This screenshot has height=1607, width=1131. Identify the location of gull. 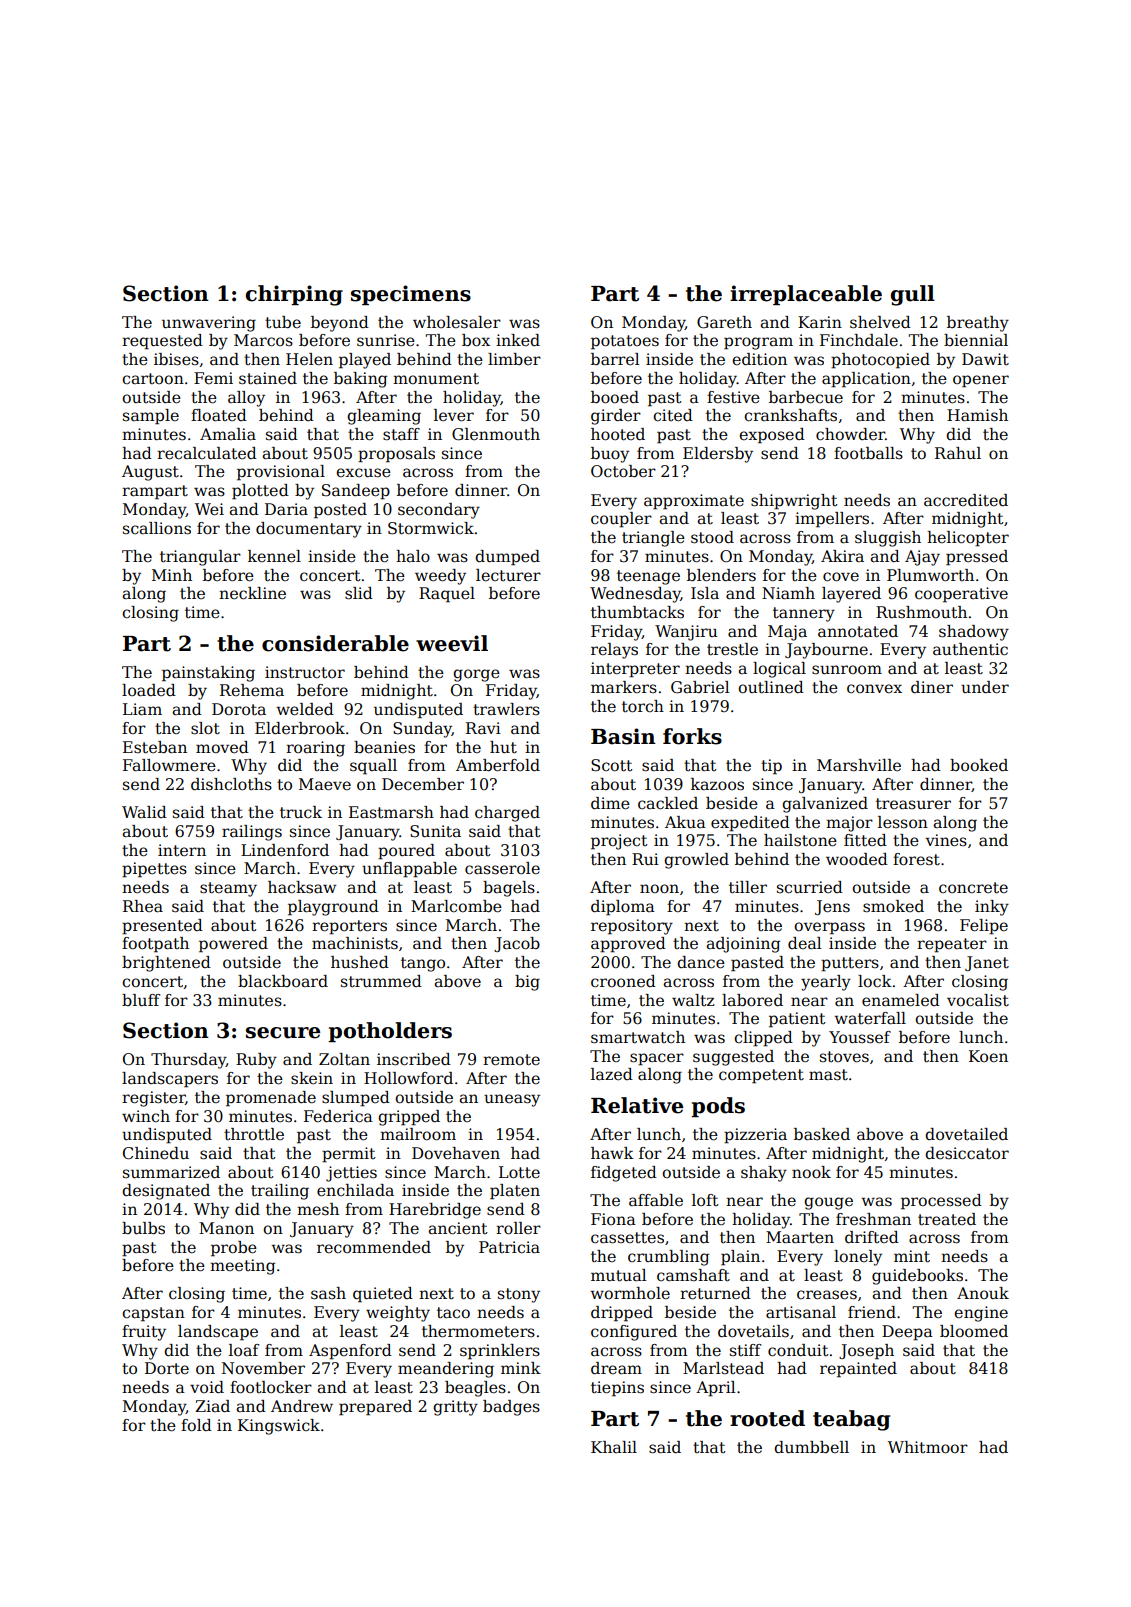
(913, 295).
